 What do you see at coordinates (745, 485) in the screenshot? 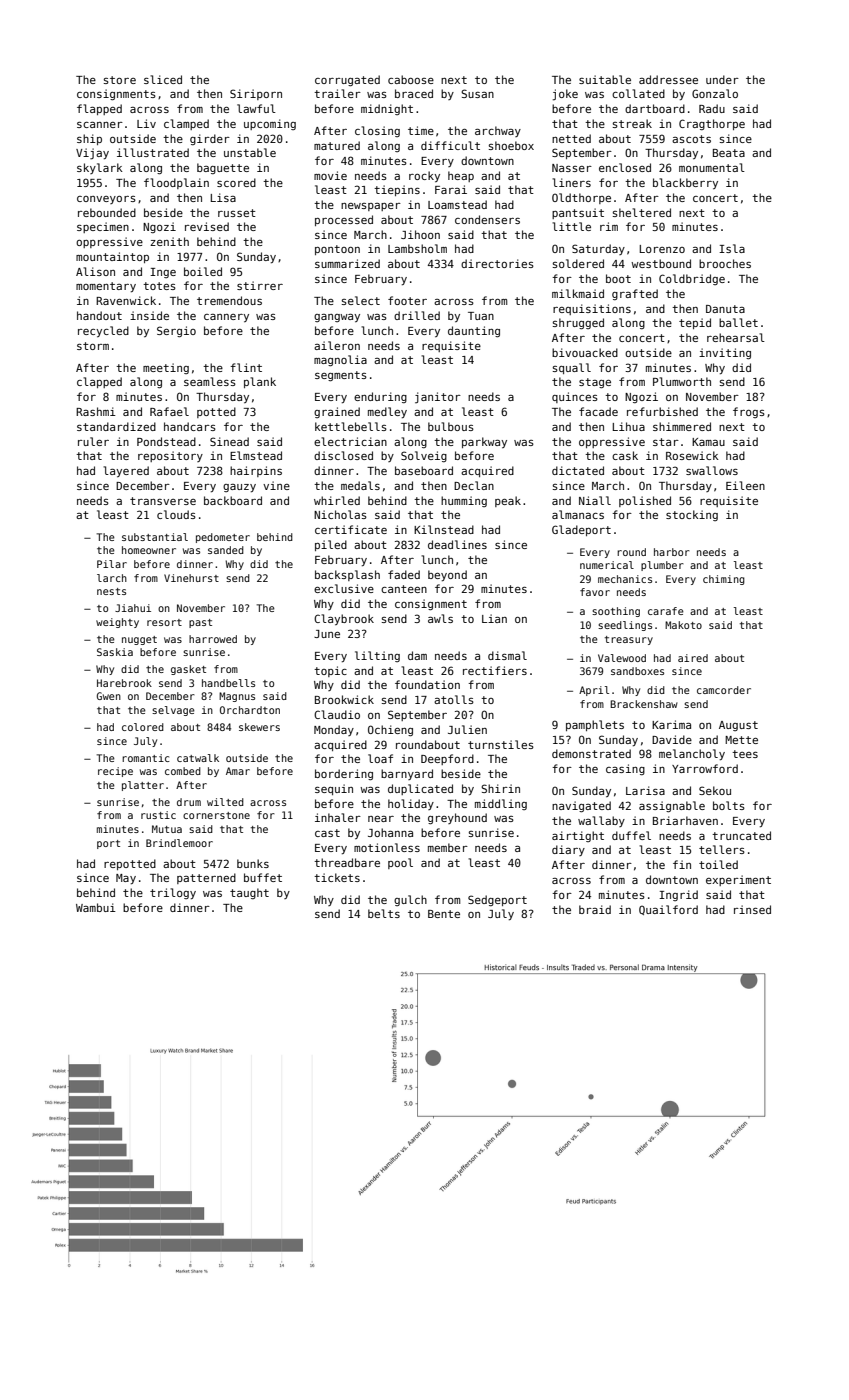
I see `Eileen` at bounding box center [745, 485].
